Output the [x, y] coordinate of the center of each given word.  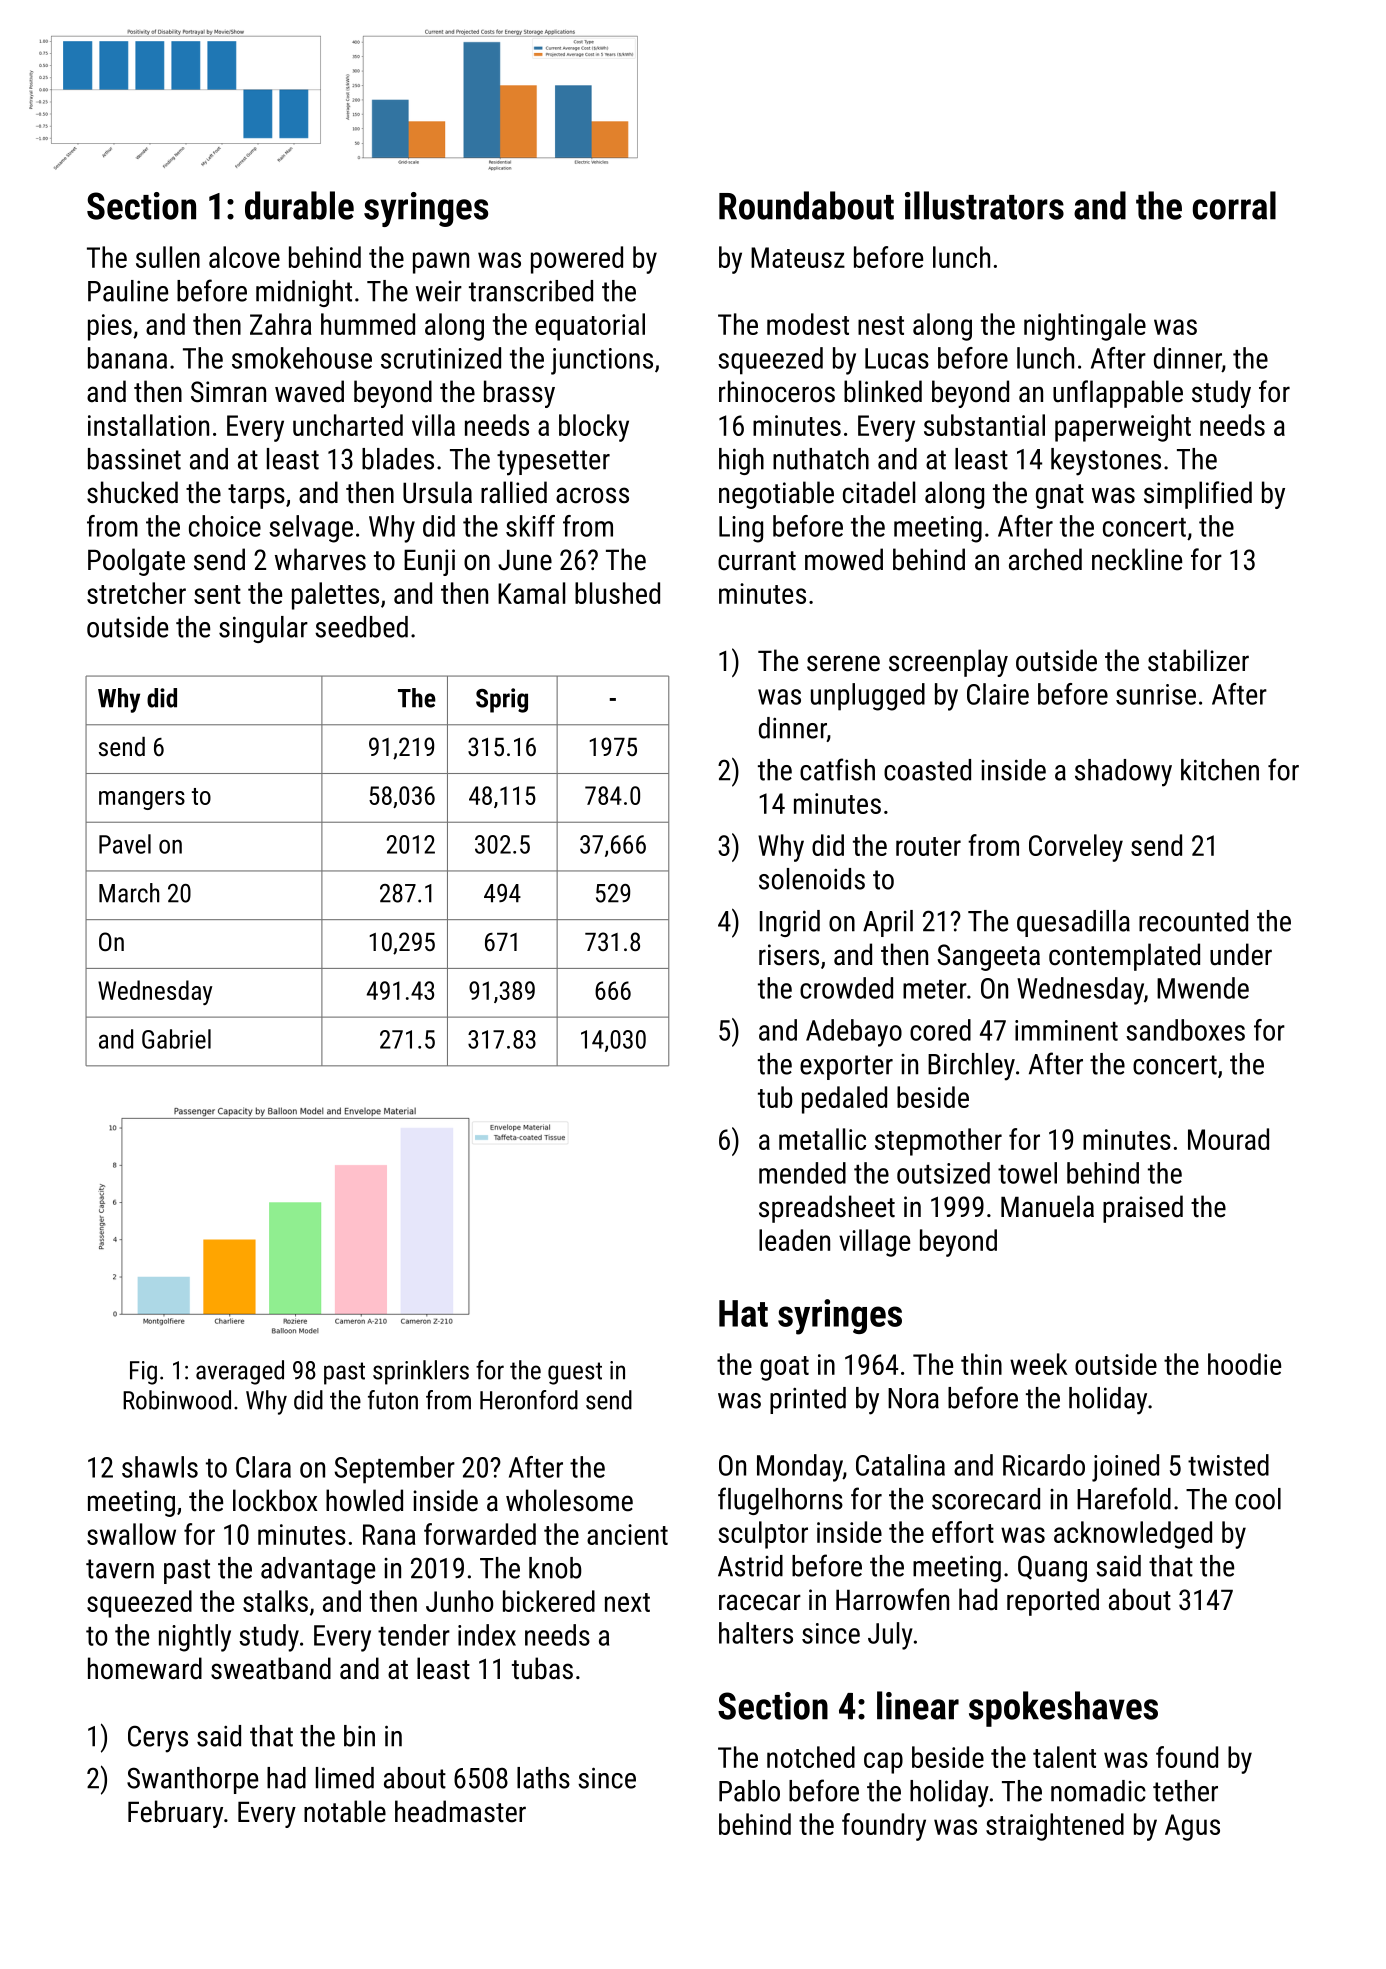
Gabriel [176, 1039]
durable [299, 205]
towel [1027, 1173]
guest [575, 1373]
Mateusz [798, 257]
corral [1234, 205]
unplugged [868, 697]
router [928, 846]
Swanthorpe [192, 1780]
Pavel [125, 844]
